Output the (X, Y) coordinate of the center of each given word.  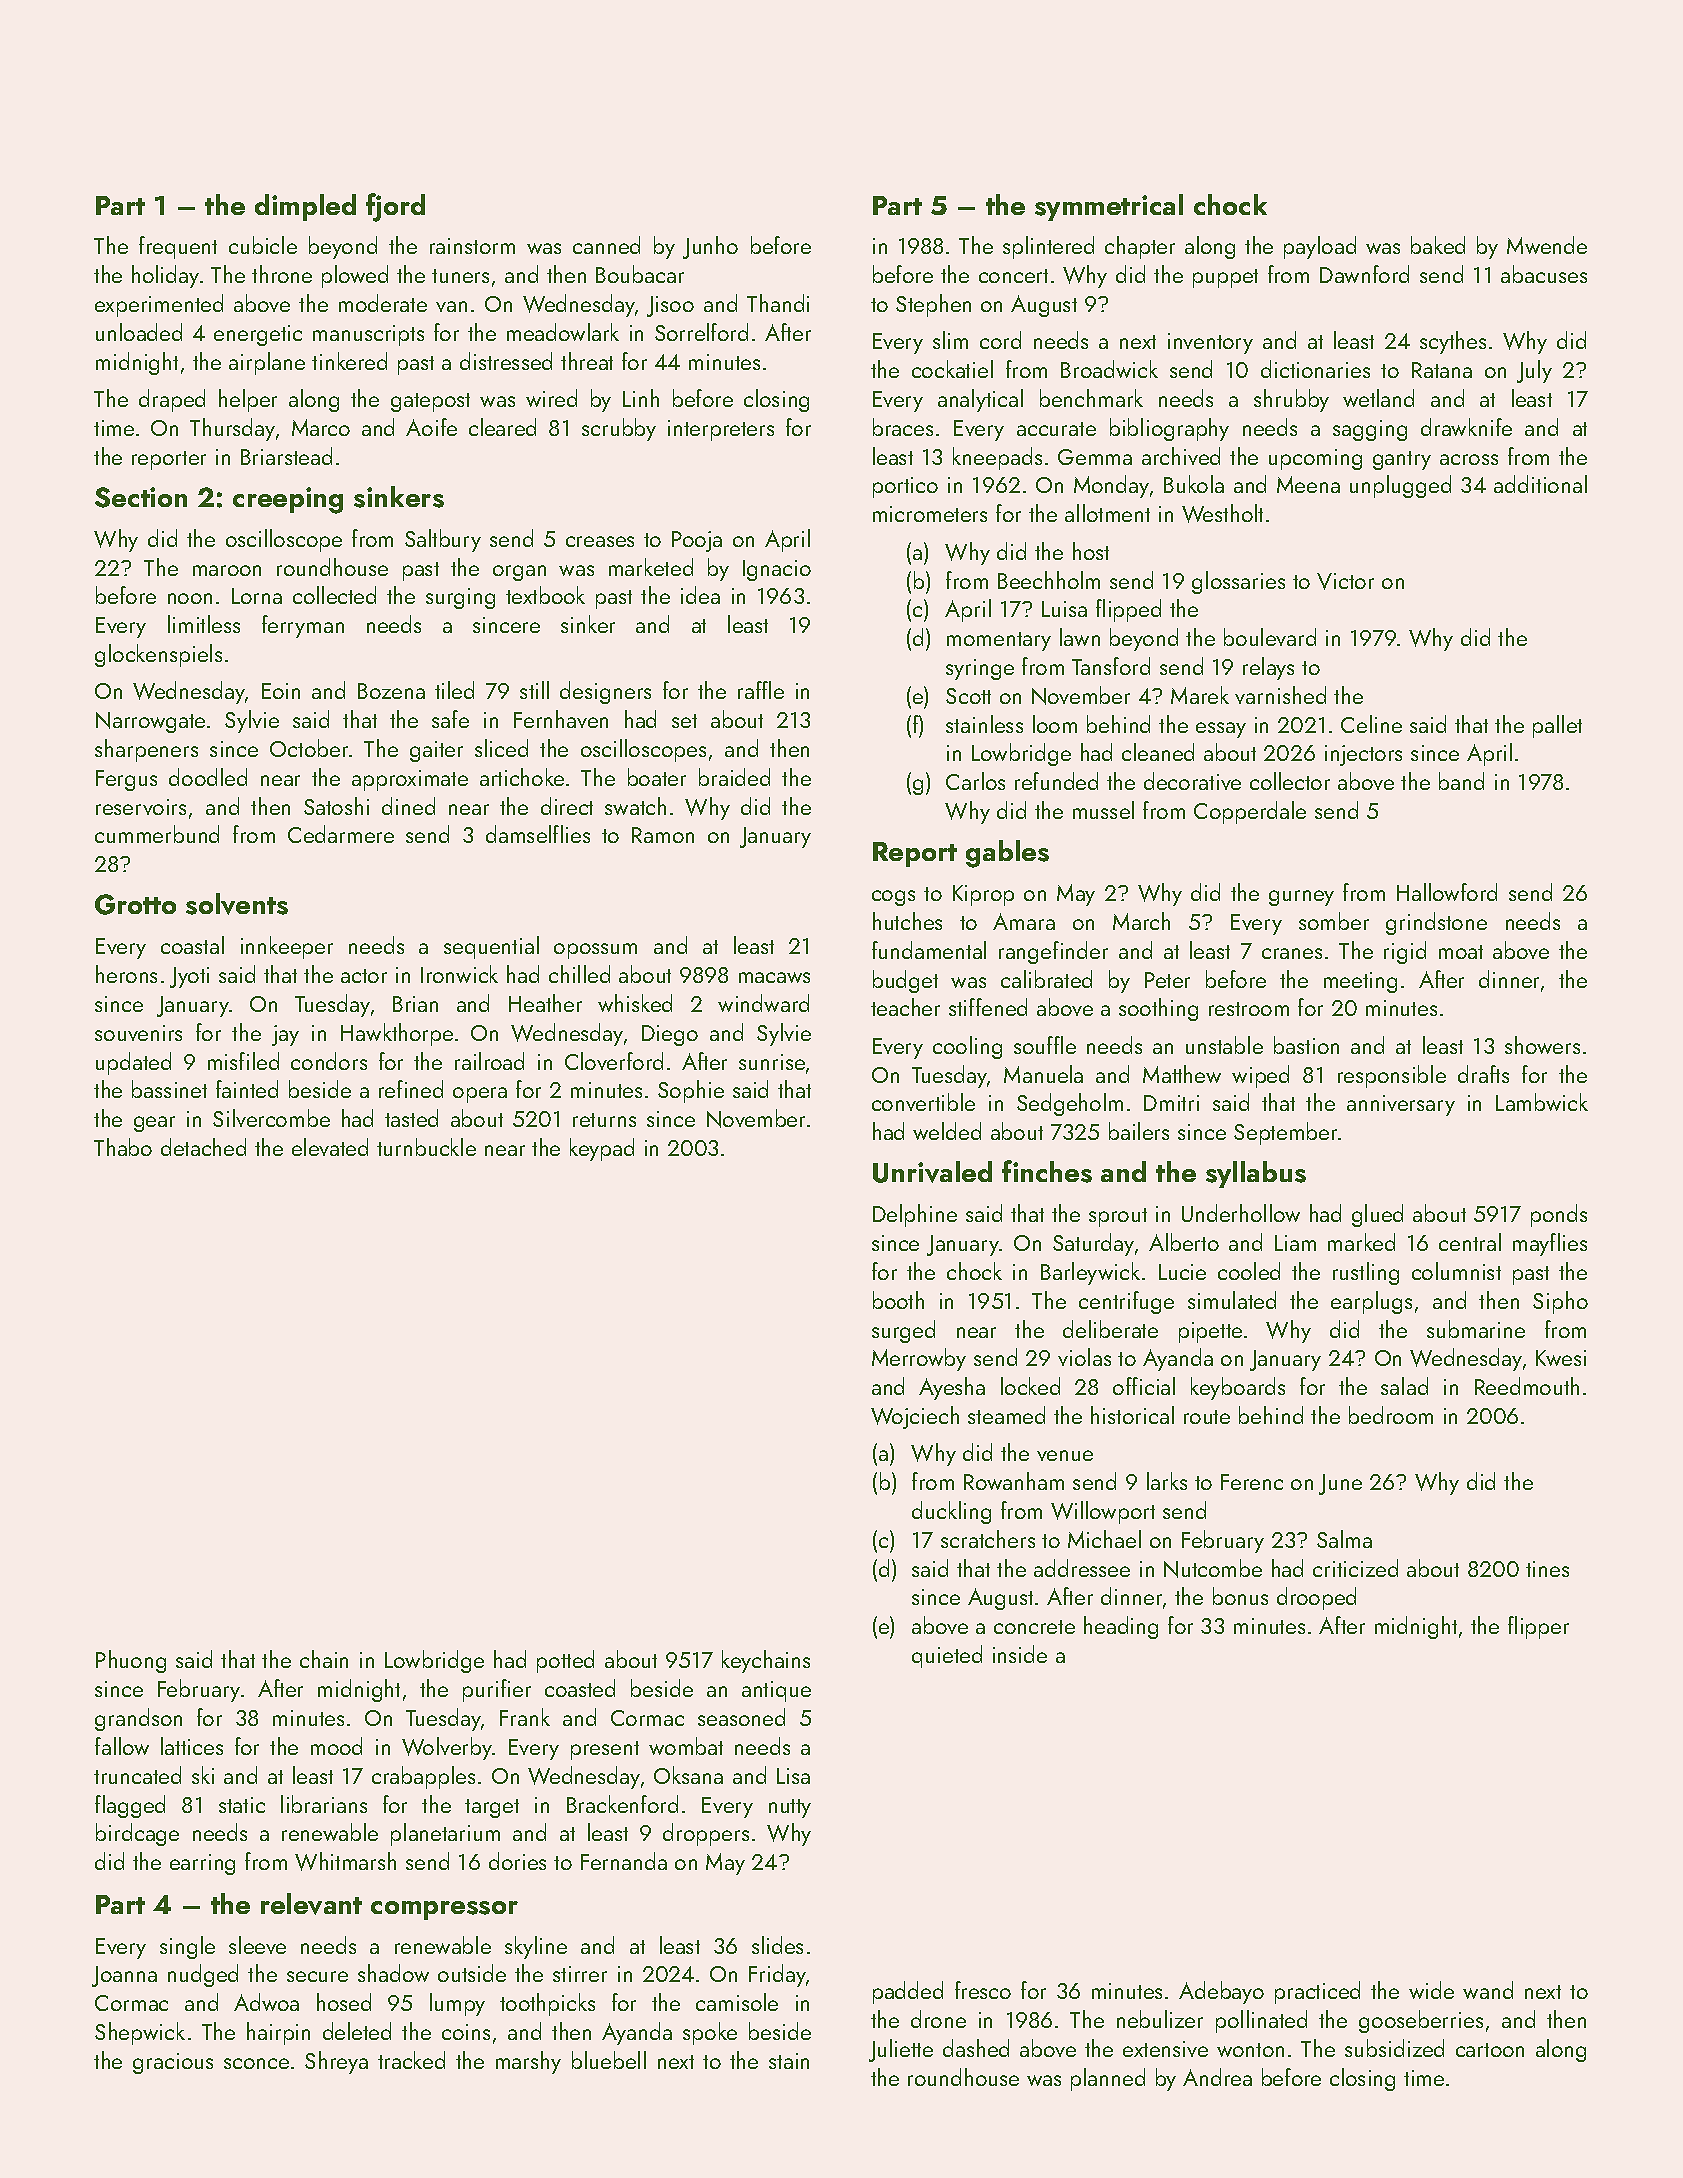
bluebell (609, 2060)
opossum (595, 951)
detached (203, 1147)
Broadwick (1109, 369)
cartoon (1490, 2050)
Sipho (1560, 1302)
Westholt (1222, 513)
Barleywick (1090, 1273)
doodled (208, 777)
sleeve (257, 1945)
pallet (1557, 726)
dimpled (305, 207)
